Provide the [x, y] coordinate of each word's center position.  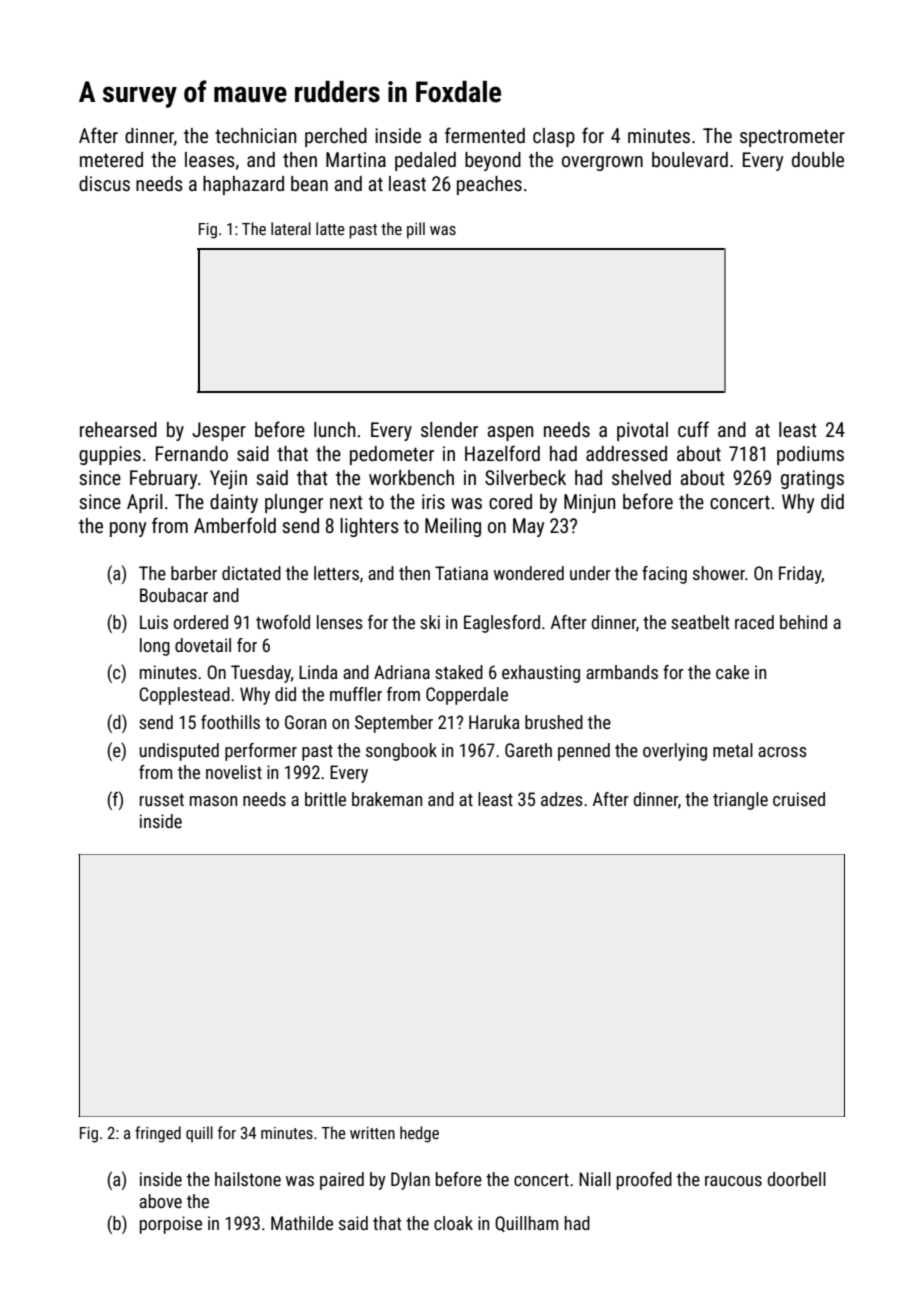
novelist [234, 772]
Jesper [219, 431]
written [372, 1133]
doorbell [797, 1179]
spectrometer [792, 138]
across [782, 752]
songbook [401, 752]
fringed [158, 1134]
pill [416, 230]
